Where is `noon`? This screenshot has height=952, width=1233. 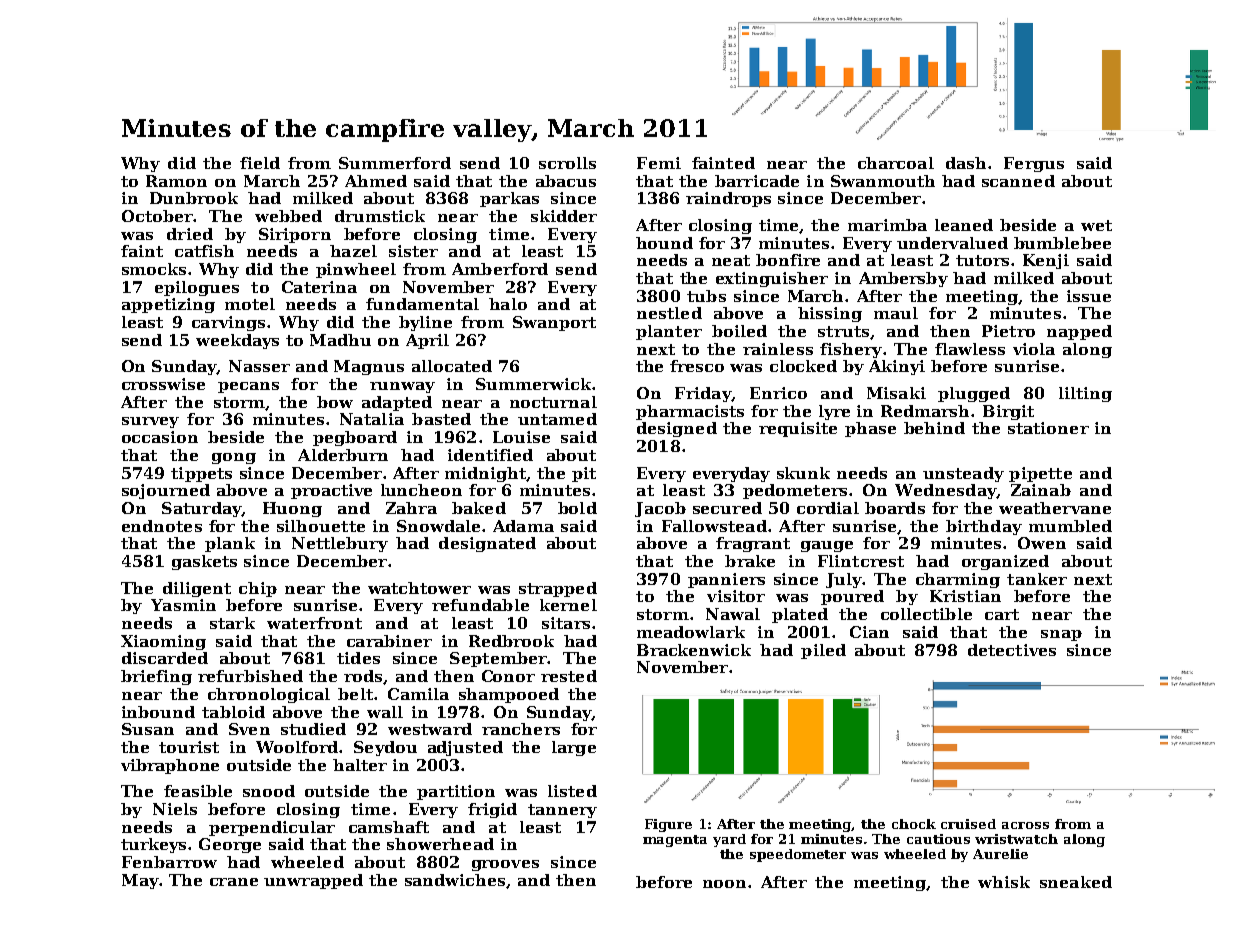 noon is located at coordinates (724, 884).
